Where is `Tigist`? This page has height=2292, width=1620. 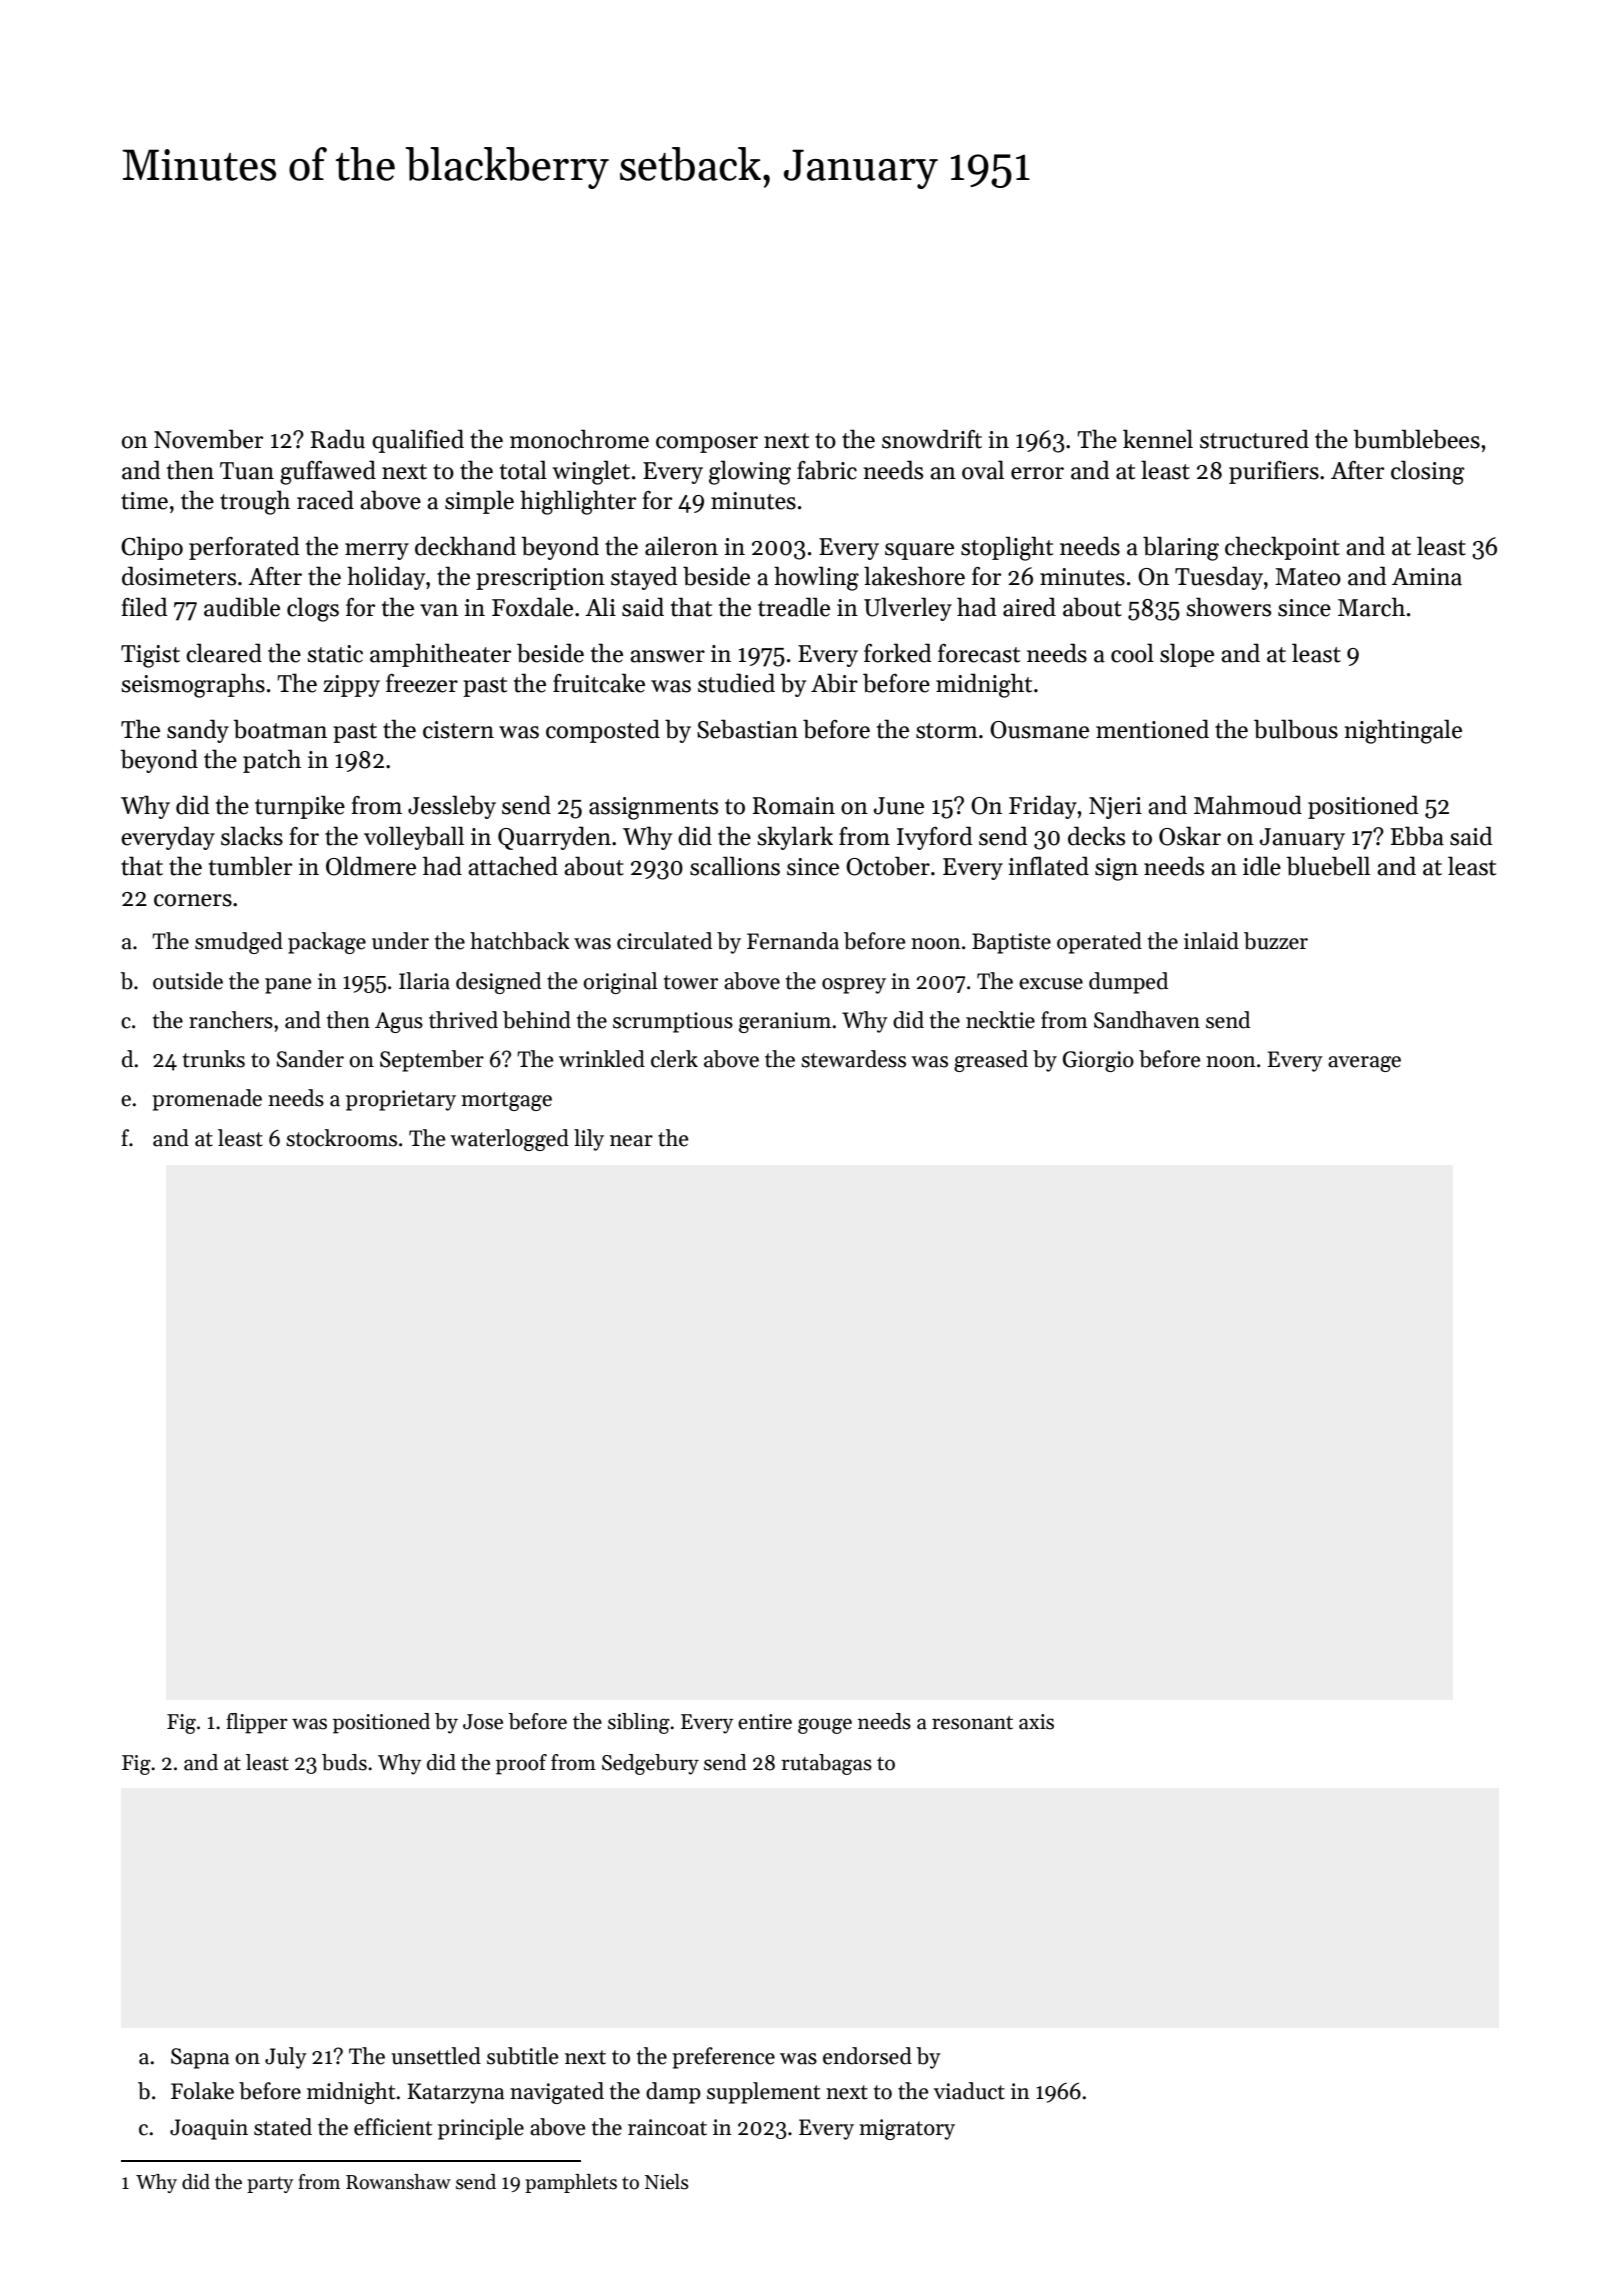
Tigist is located at coordinates (150, 656).
